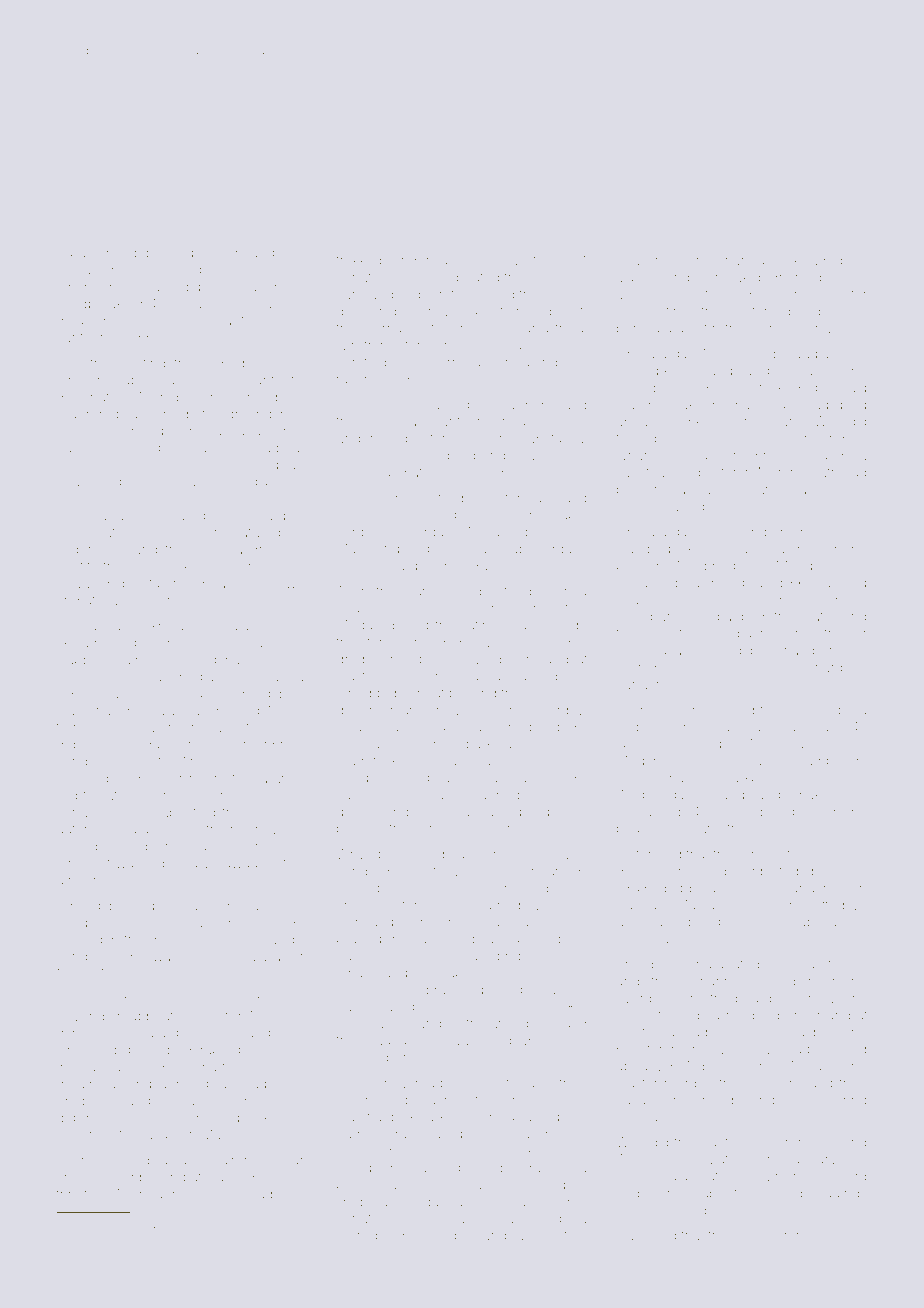 Image resolution: width=924 pixels, height=1308 pixels. Describe the element at coordinates (631, 1235) in the page. I see `Liam` at that location.
